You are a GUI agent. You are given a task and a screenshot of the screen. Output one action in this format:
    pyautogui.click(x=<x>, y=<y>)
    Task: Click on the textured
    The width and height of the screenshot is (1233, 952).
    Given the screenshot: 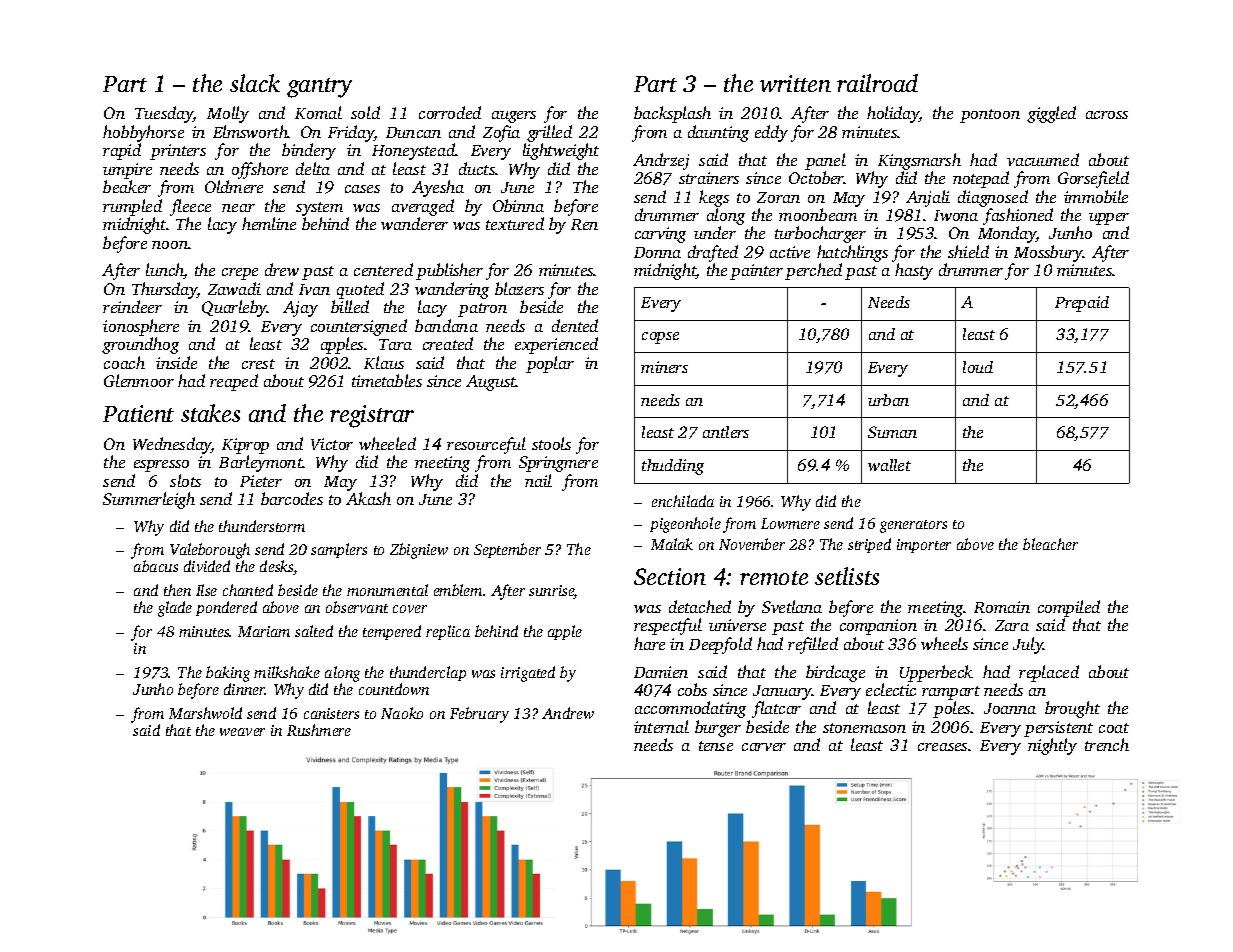 What is the action you would take?
    pyautogui.click(x=515, y=223)
